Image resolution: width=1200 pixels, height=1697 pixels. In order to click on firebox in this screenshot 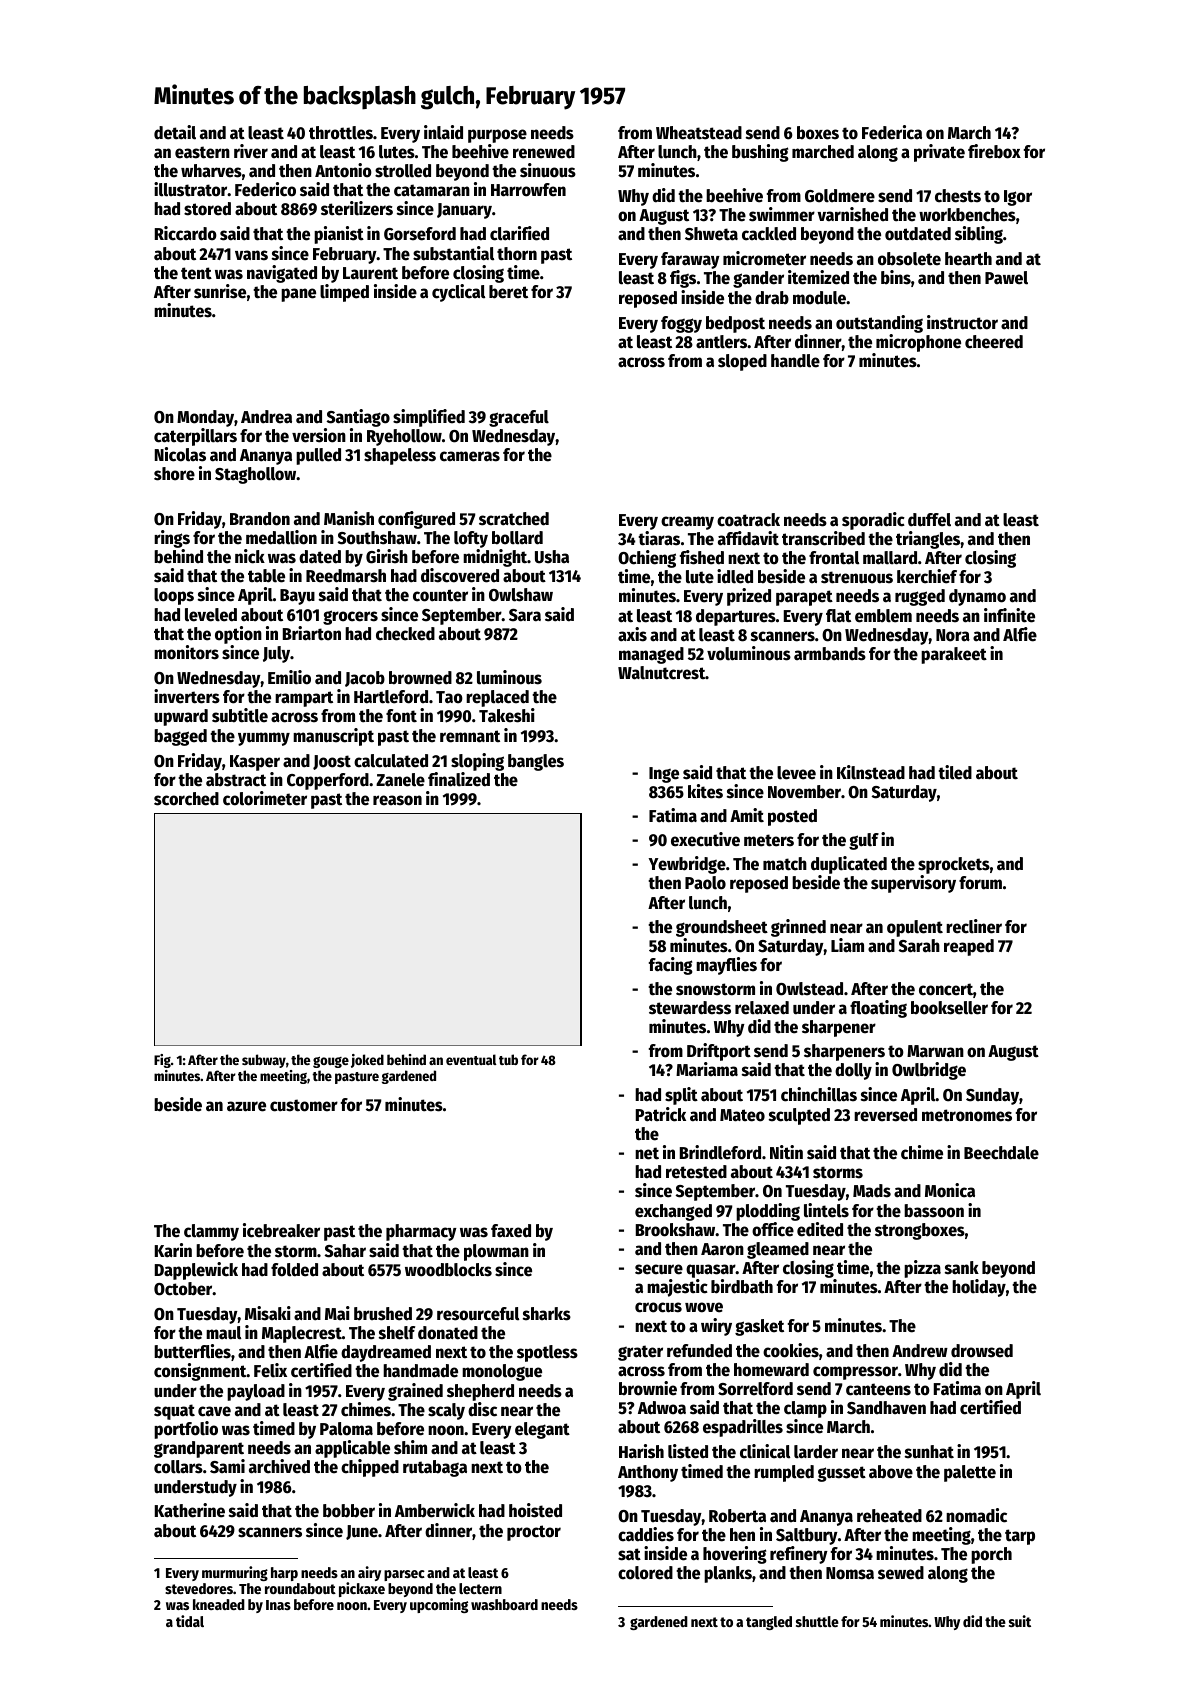, I will do `click(994, 151)`.
